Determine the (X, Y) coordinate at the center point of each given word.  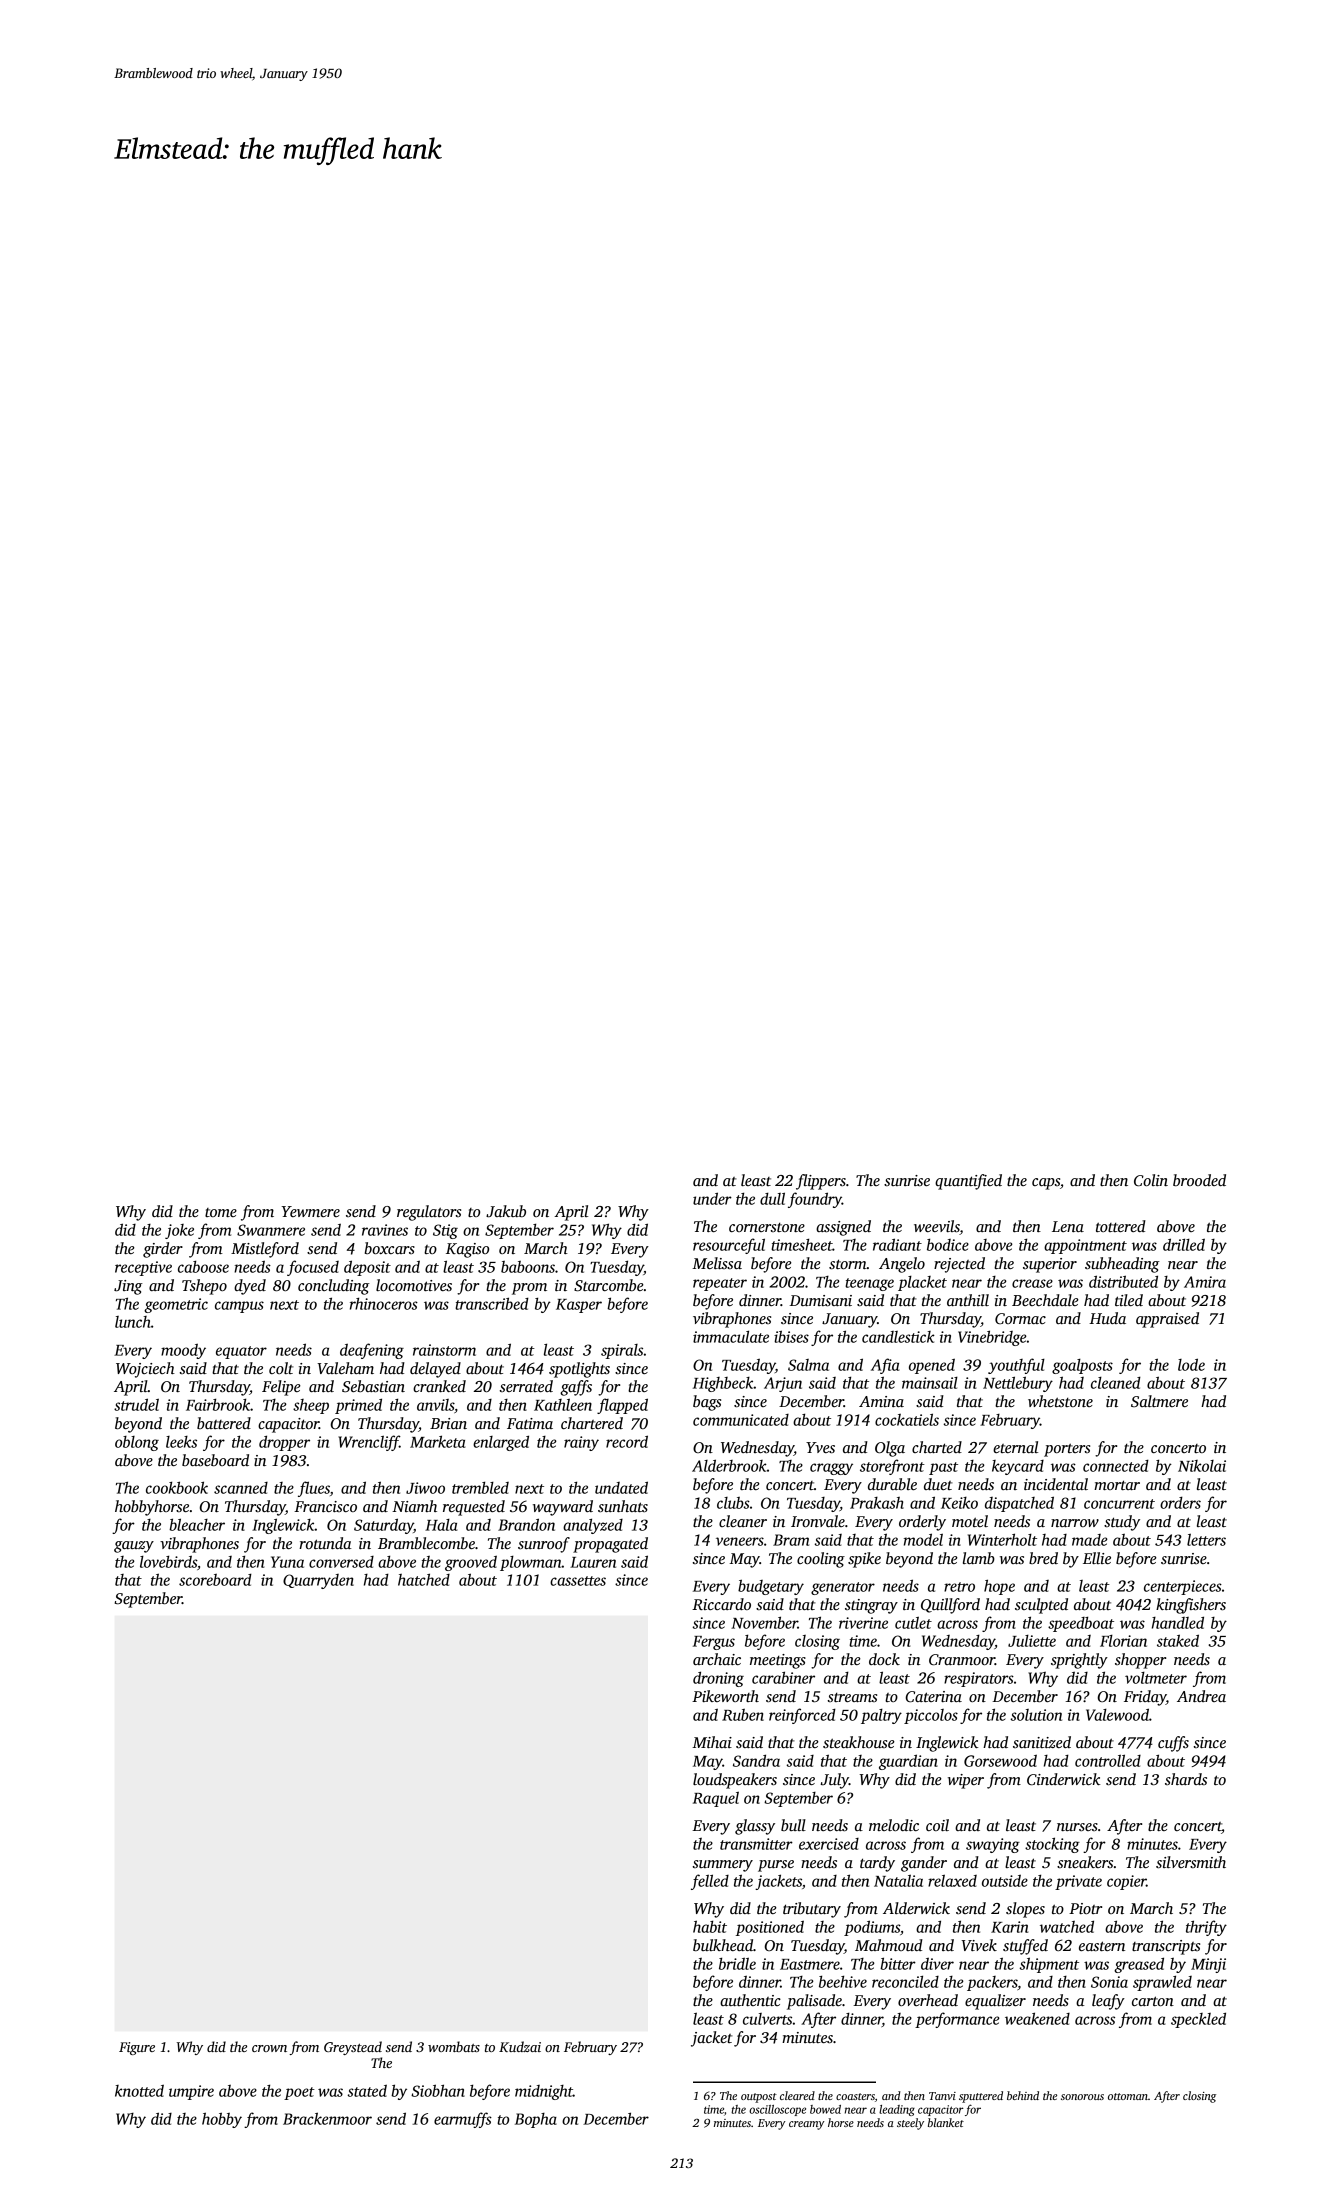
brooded (1199, 1180)
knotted (139, 2090)
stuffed (1025, 1947)
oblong (137, 1443)
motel (970, 1521)
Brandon (526, 1524)
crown (269, 2048)
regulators (429, 1213)
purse (776, 1866)
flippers (821, 1182)
